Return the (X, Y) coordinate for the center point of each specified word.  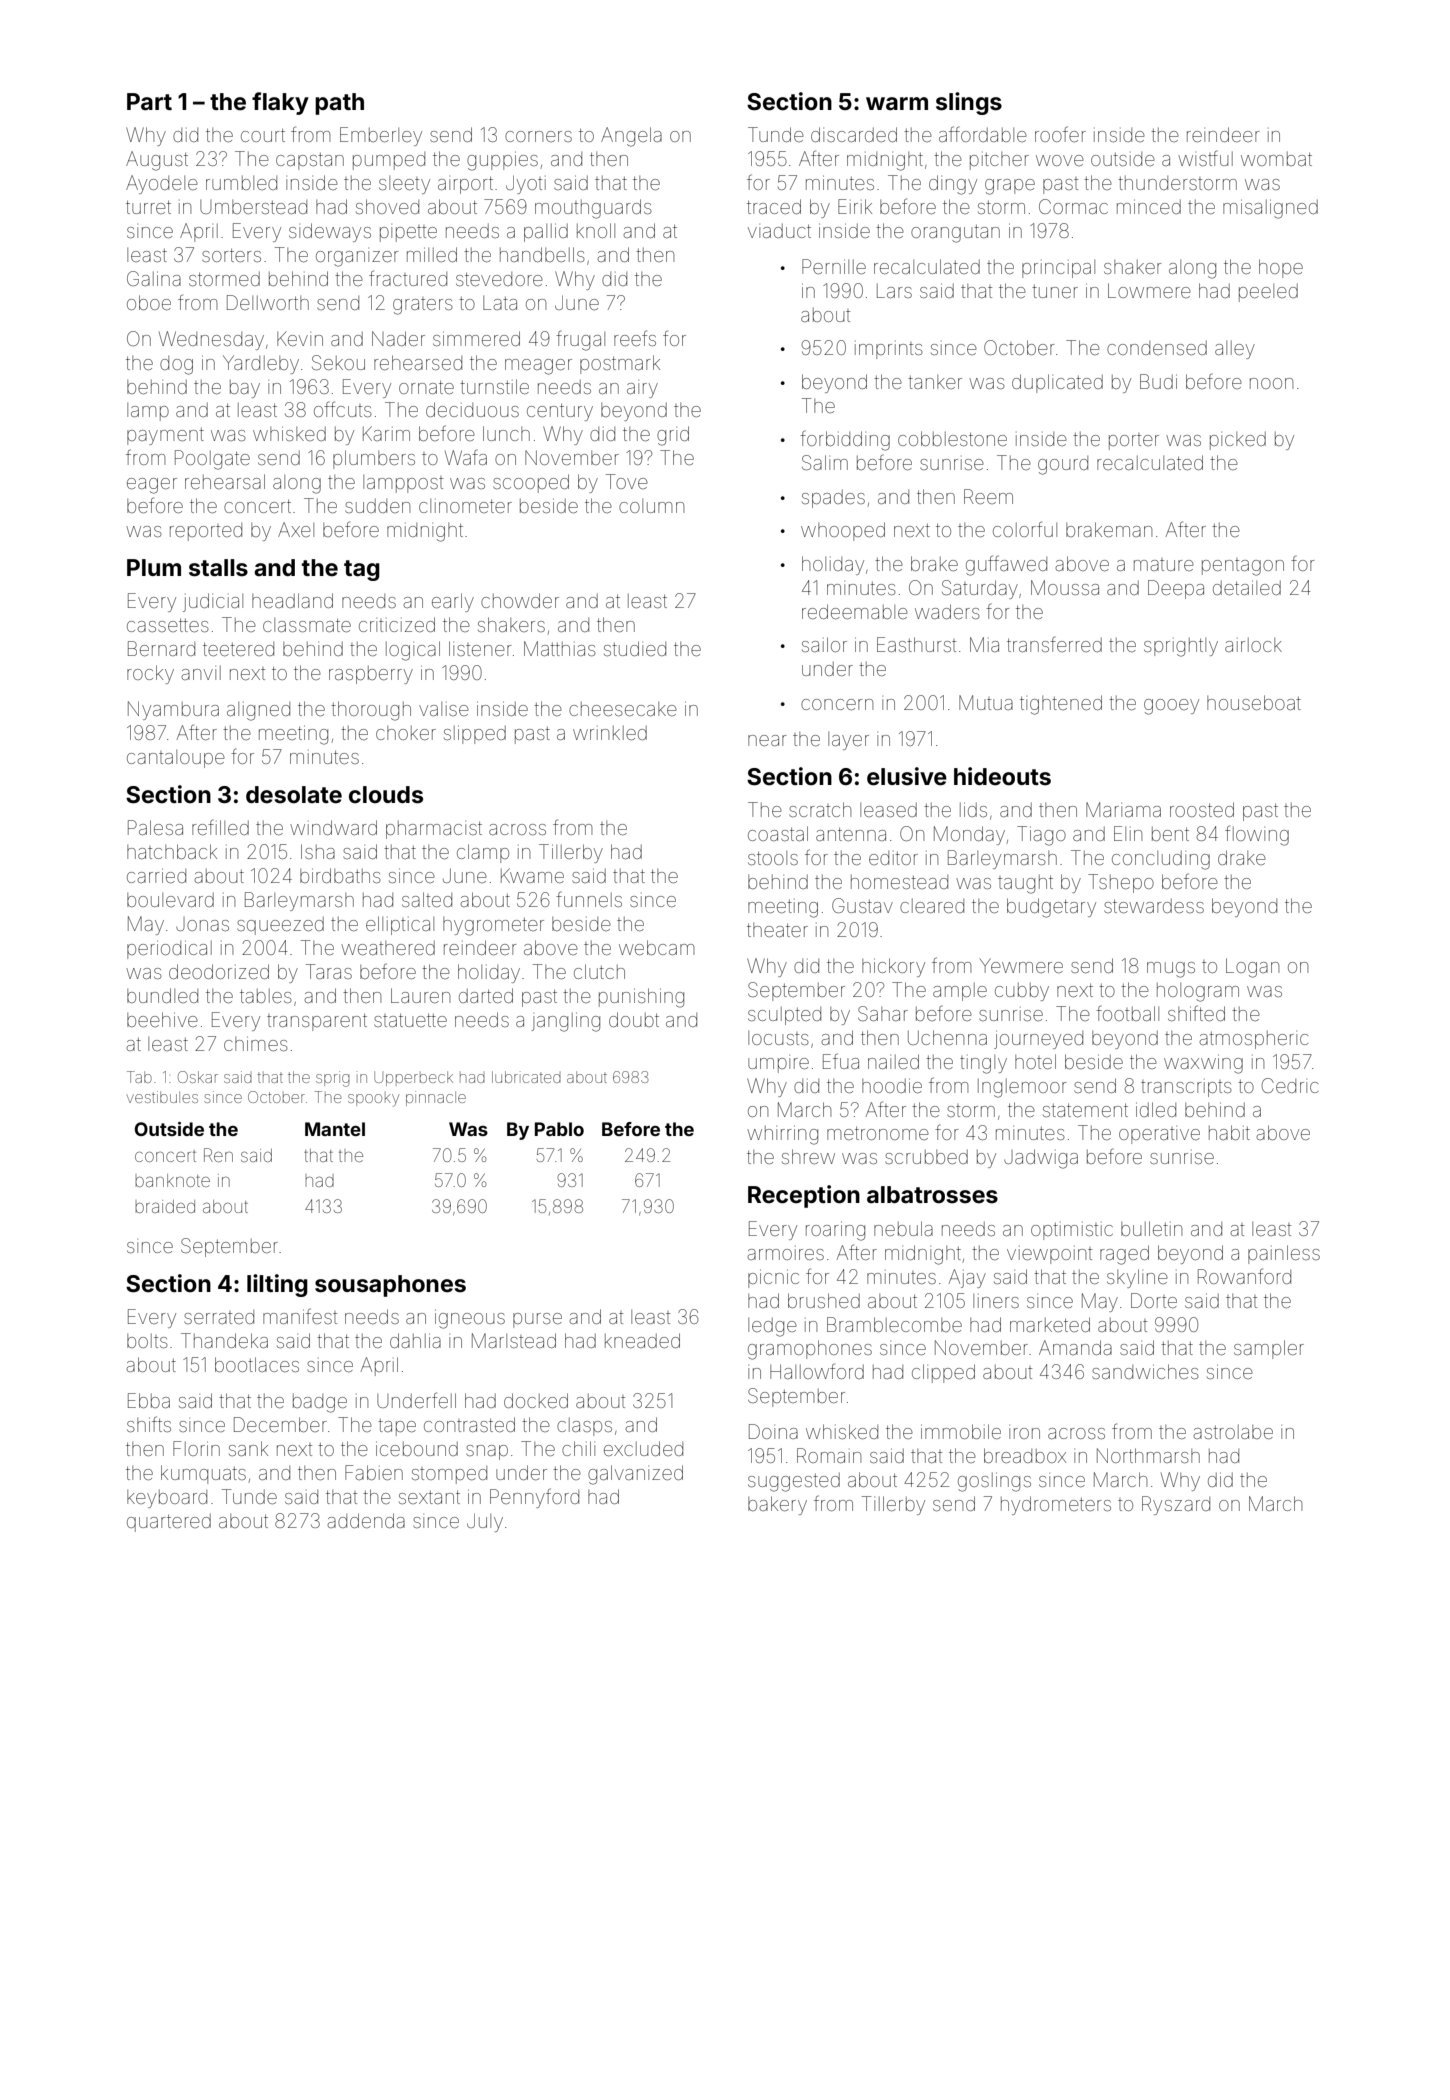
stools (773, 858)
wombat (1276, 159)
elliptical (400, 925)
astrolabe (1233, 1432)
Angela (631, 137)
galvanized (635, 1475)
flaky (280, 103)
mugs (1171, 970)
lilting (277, 1285)
